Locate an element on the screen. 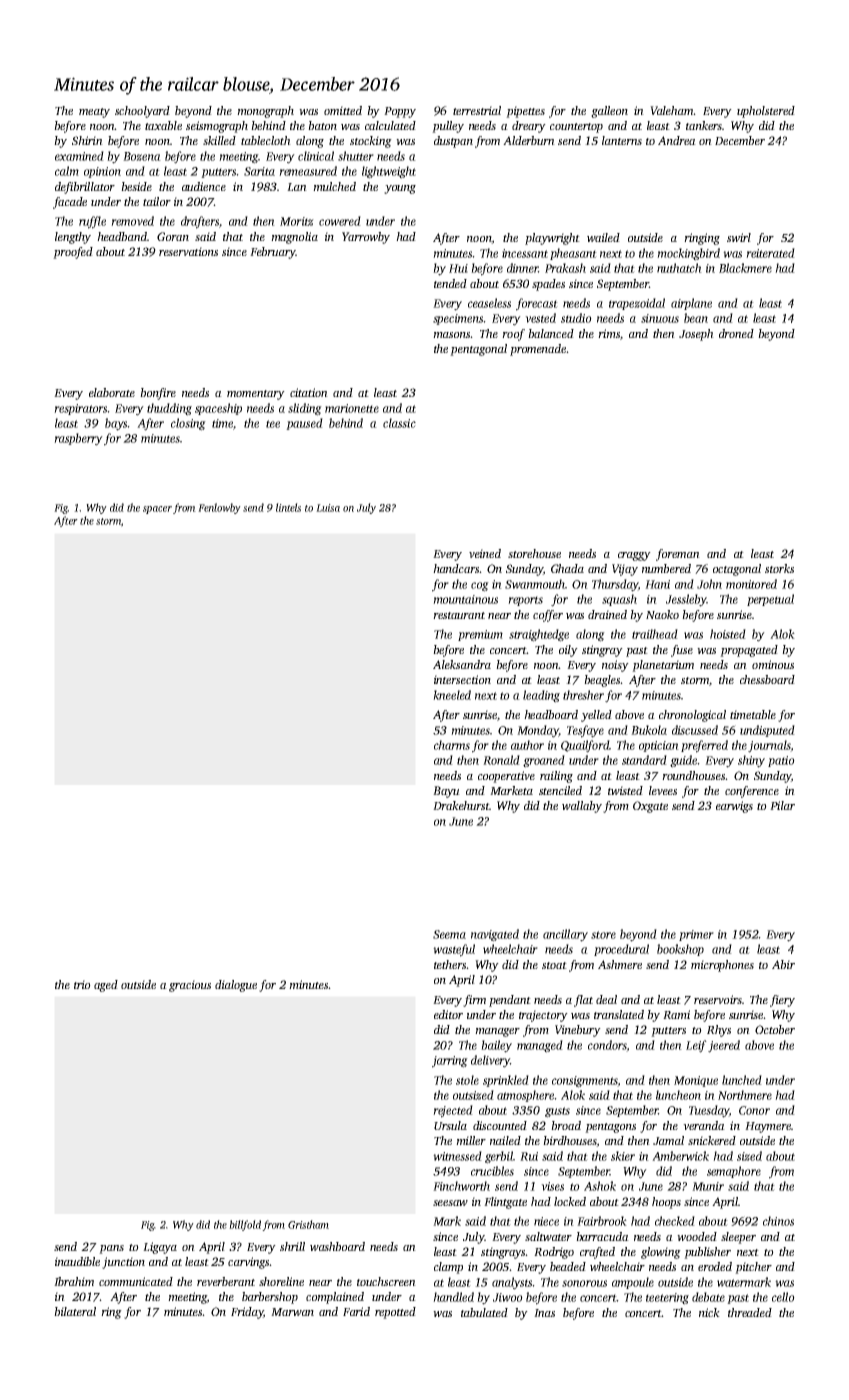 This screenshot has width=849, height=1400. chessboard is located at coordinates (767, 679).
